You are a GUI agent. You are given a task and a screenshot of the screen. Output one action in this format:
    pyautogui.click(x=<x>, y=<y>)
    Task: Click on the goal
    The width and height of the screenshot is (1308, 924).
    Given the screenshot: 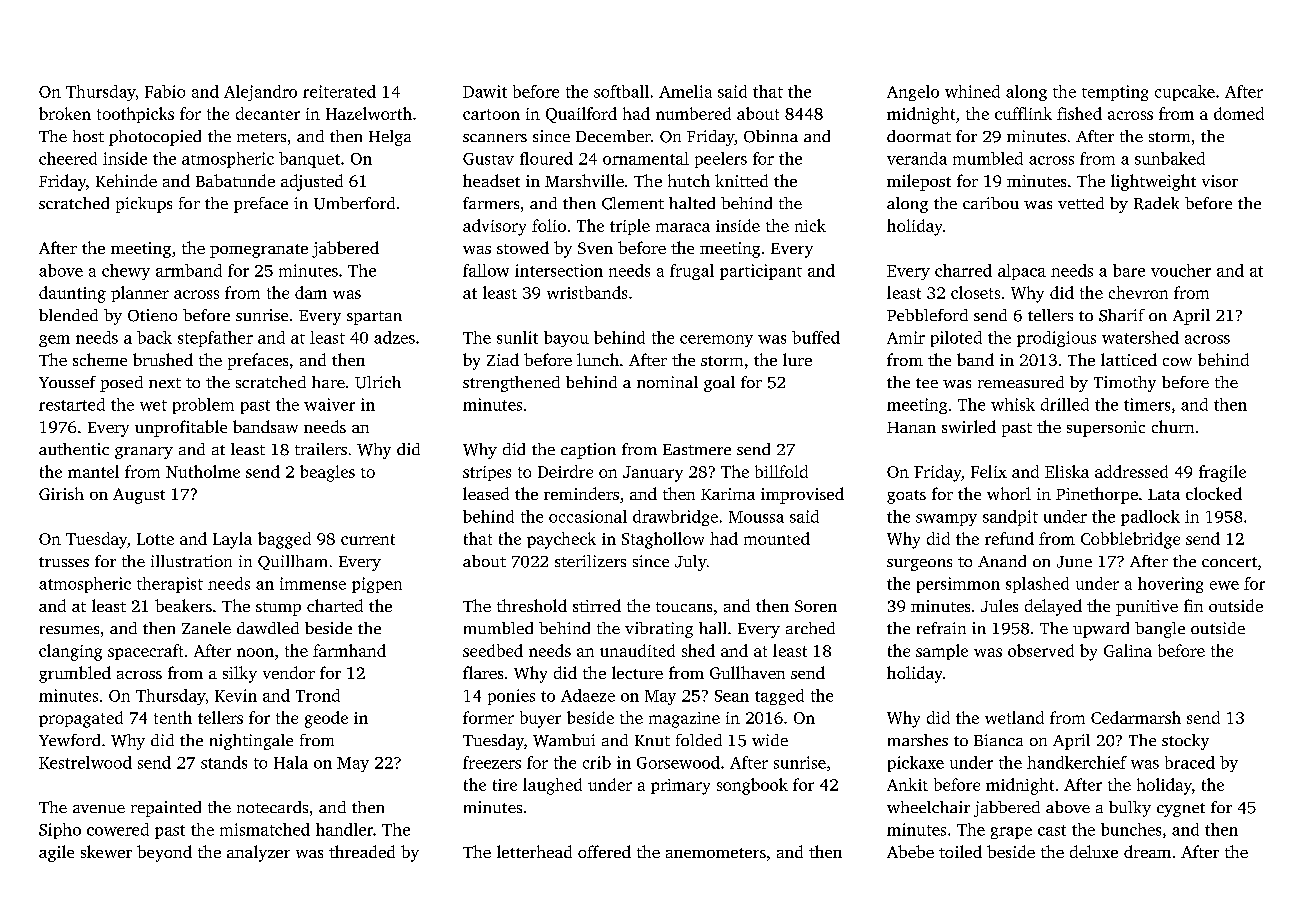 What is the action you would take?
    pyautogui.click(x=719, y=384)
